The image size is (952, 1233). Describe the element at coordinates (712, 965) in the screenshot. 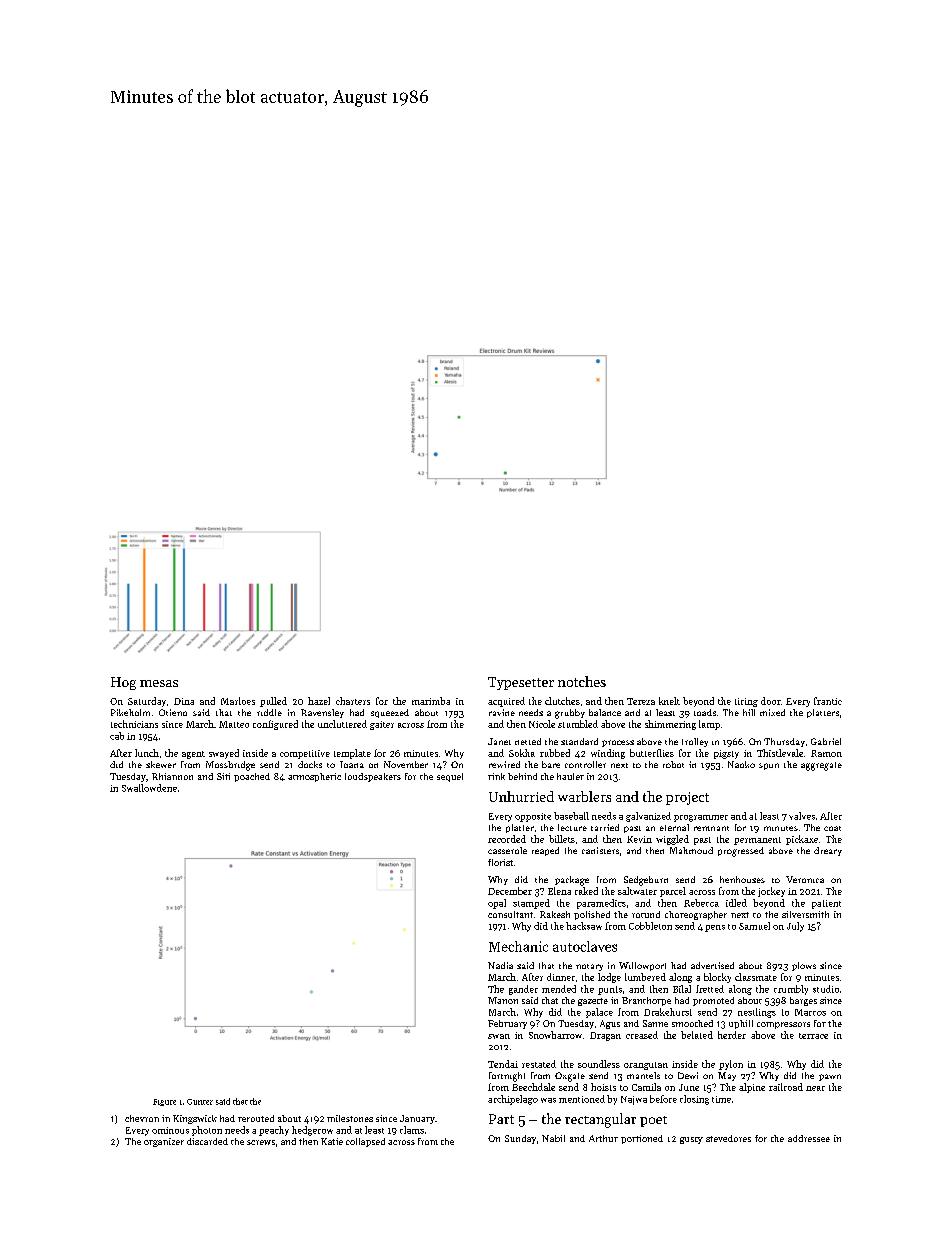

I see `advertised` at that location.
